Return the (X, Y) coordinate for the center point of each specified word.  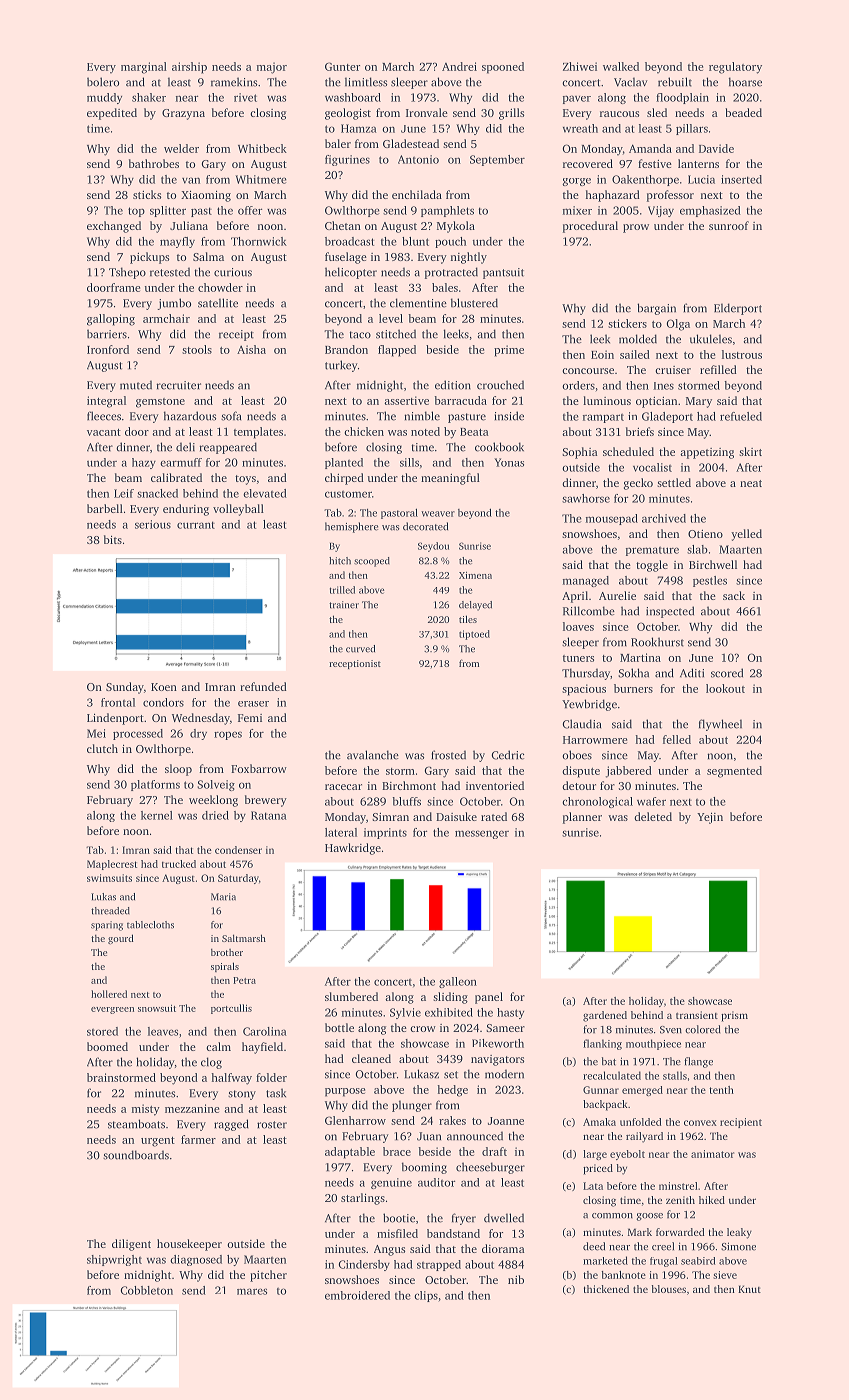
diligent (131, 1245)
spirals (225, 967)
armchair (166, 318)
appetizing (707, 453)
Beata (474, 432)
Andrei (459, 66)
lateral (341, 832)
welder (181, 148)
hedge (452, 1091)
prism (734, 1016)
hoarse (745, 82)
